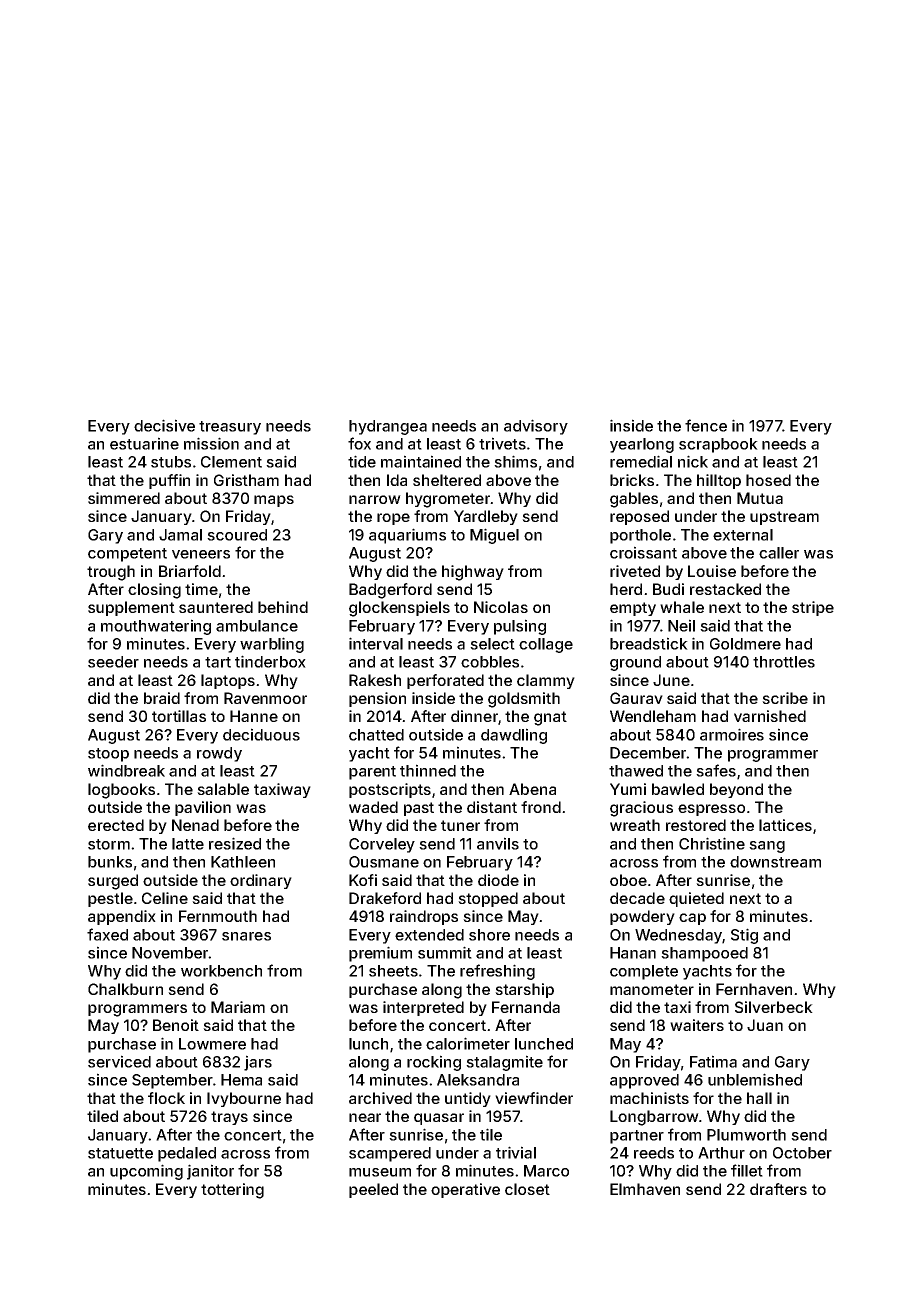 The width and height of the screenshot is (924, 1308). Describe the element at coordinates (407, 536) in the screenshot. I see `aquariums` at that location.
